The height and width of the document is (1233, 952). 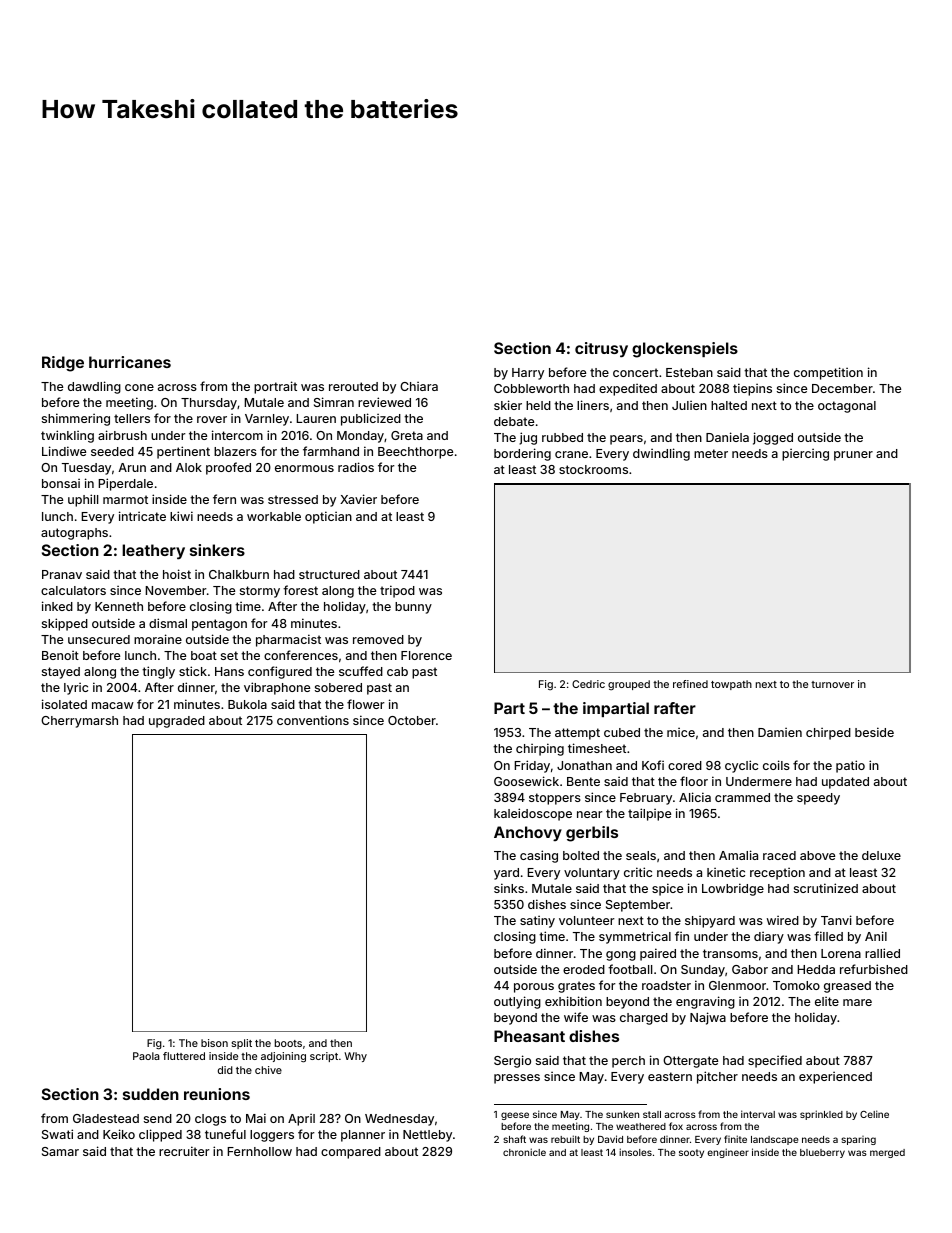 I want to click on towpath, so click(x=731, y=685).
